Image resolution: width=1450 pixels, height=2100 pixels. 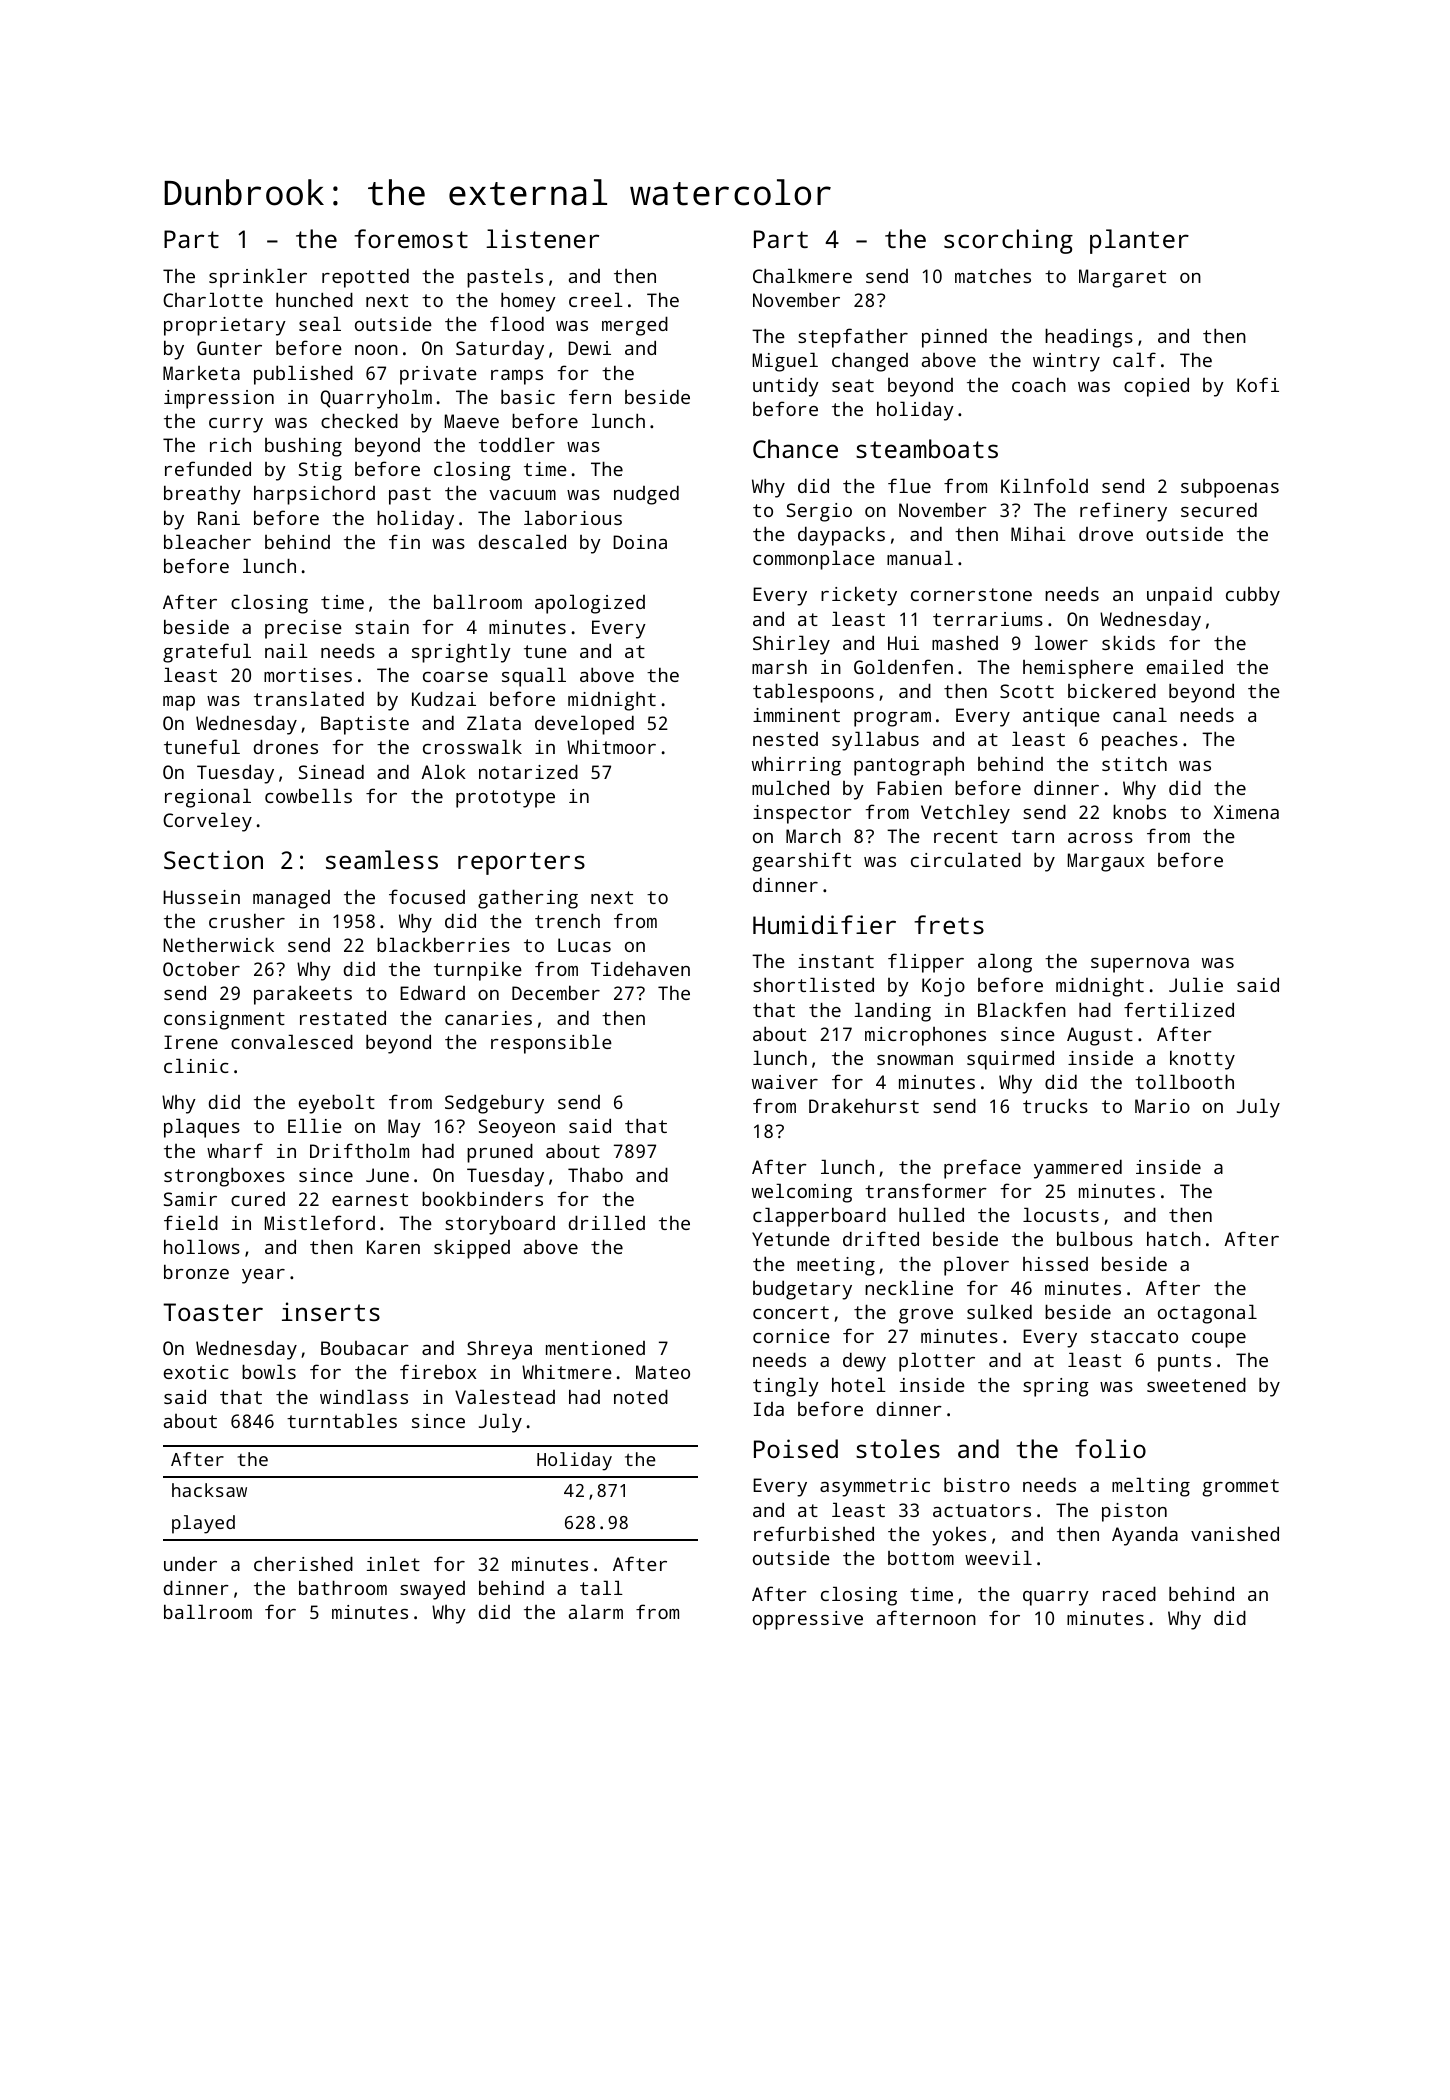 I want to click on map, so click(x=179, y=703).
